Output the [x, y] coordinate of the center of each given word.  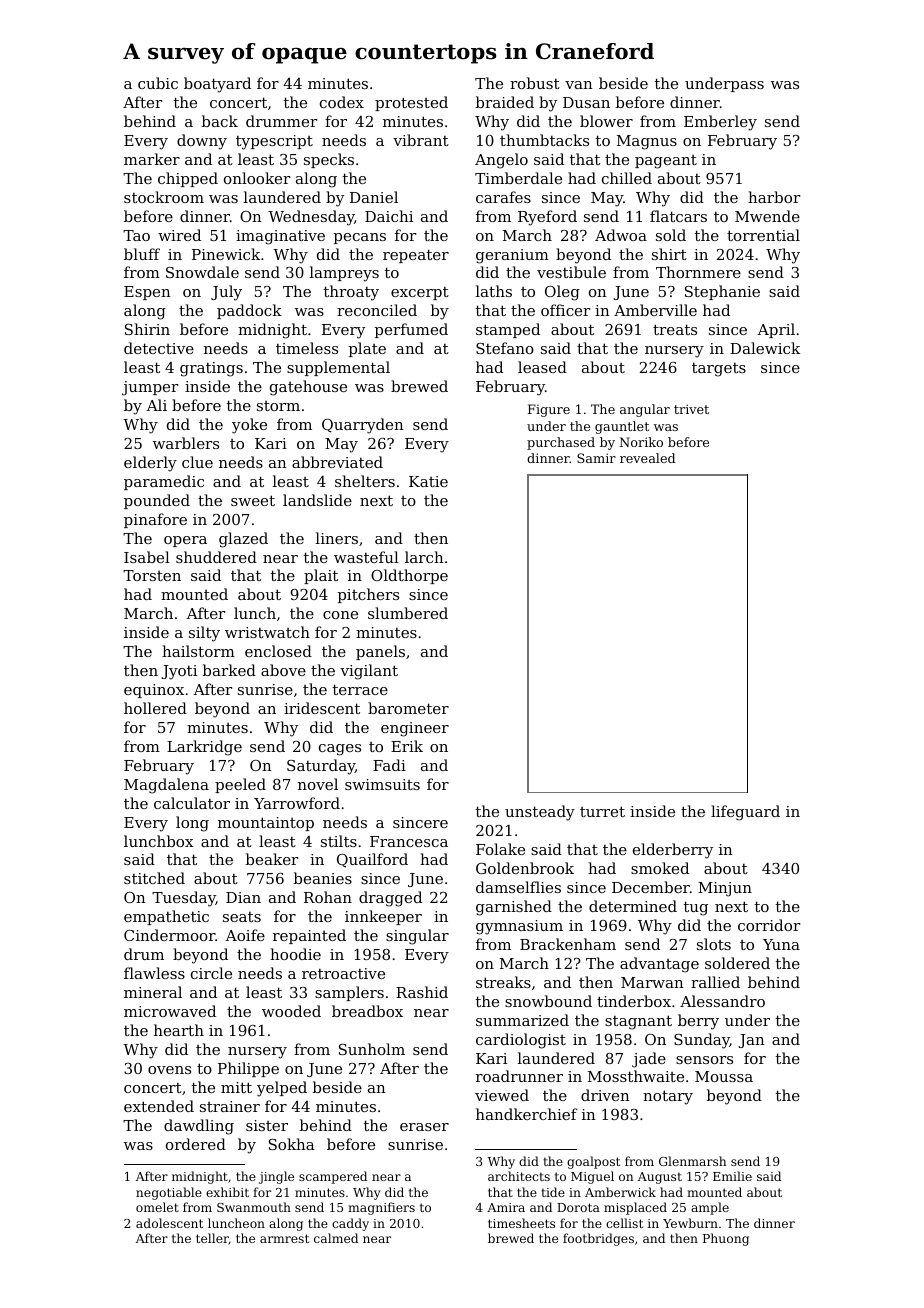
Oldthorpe [409, 576]
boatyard [217, 85]
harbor [774, 197]
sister [267, 1125]
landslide [317, 500]
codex [342, 102]
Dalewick [765, 348]
